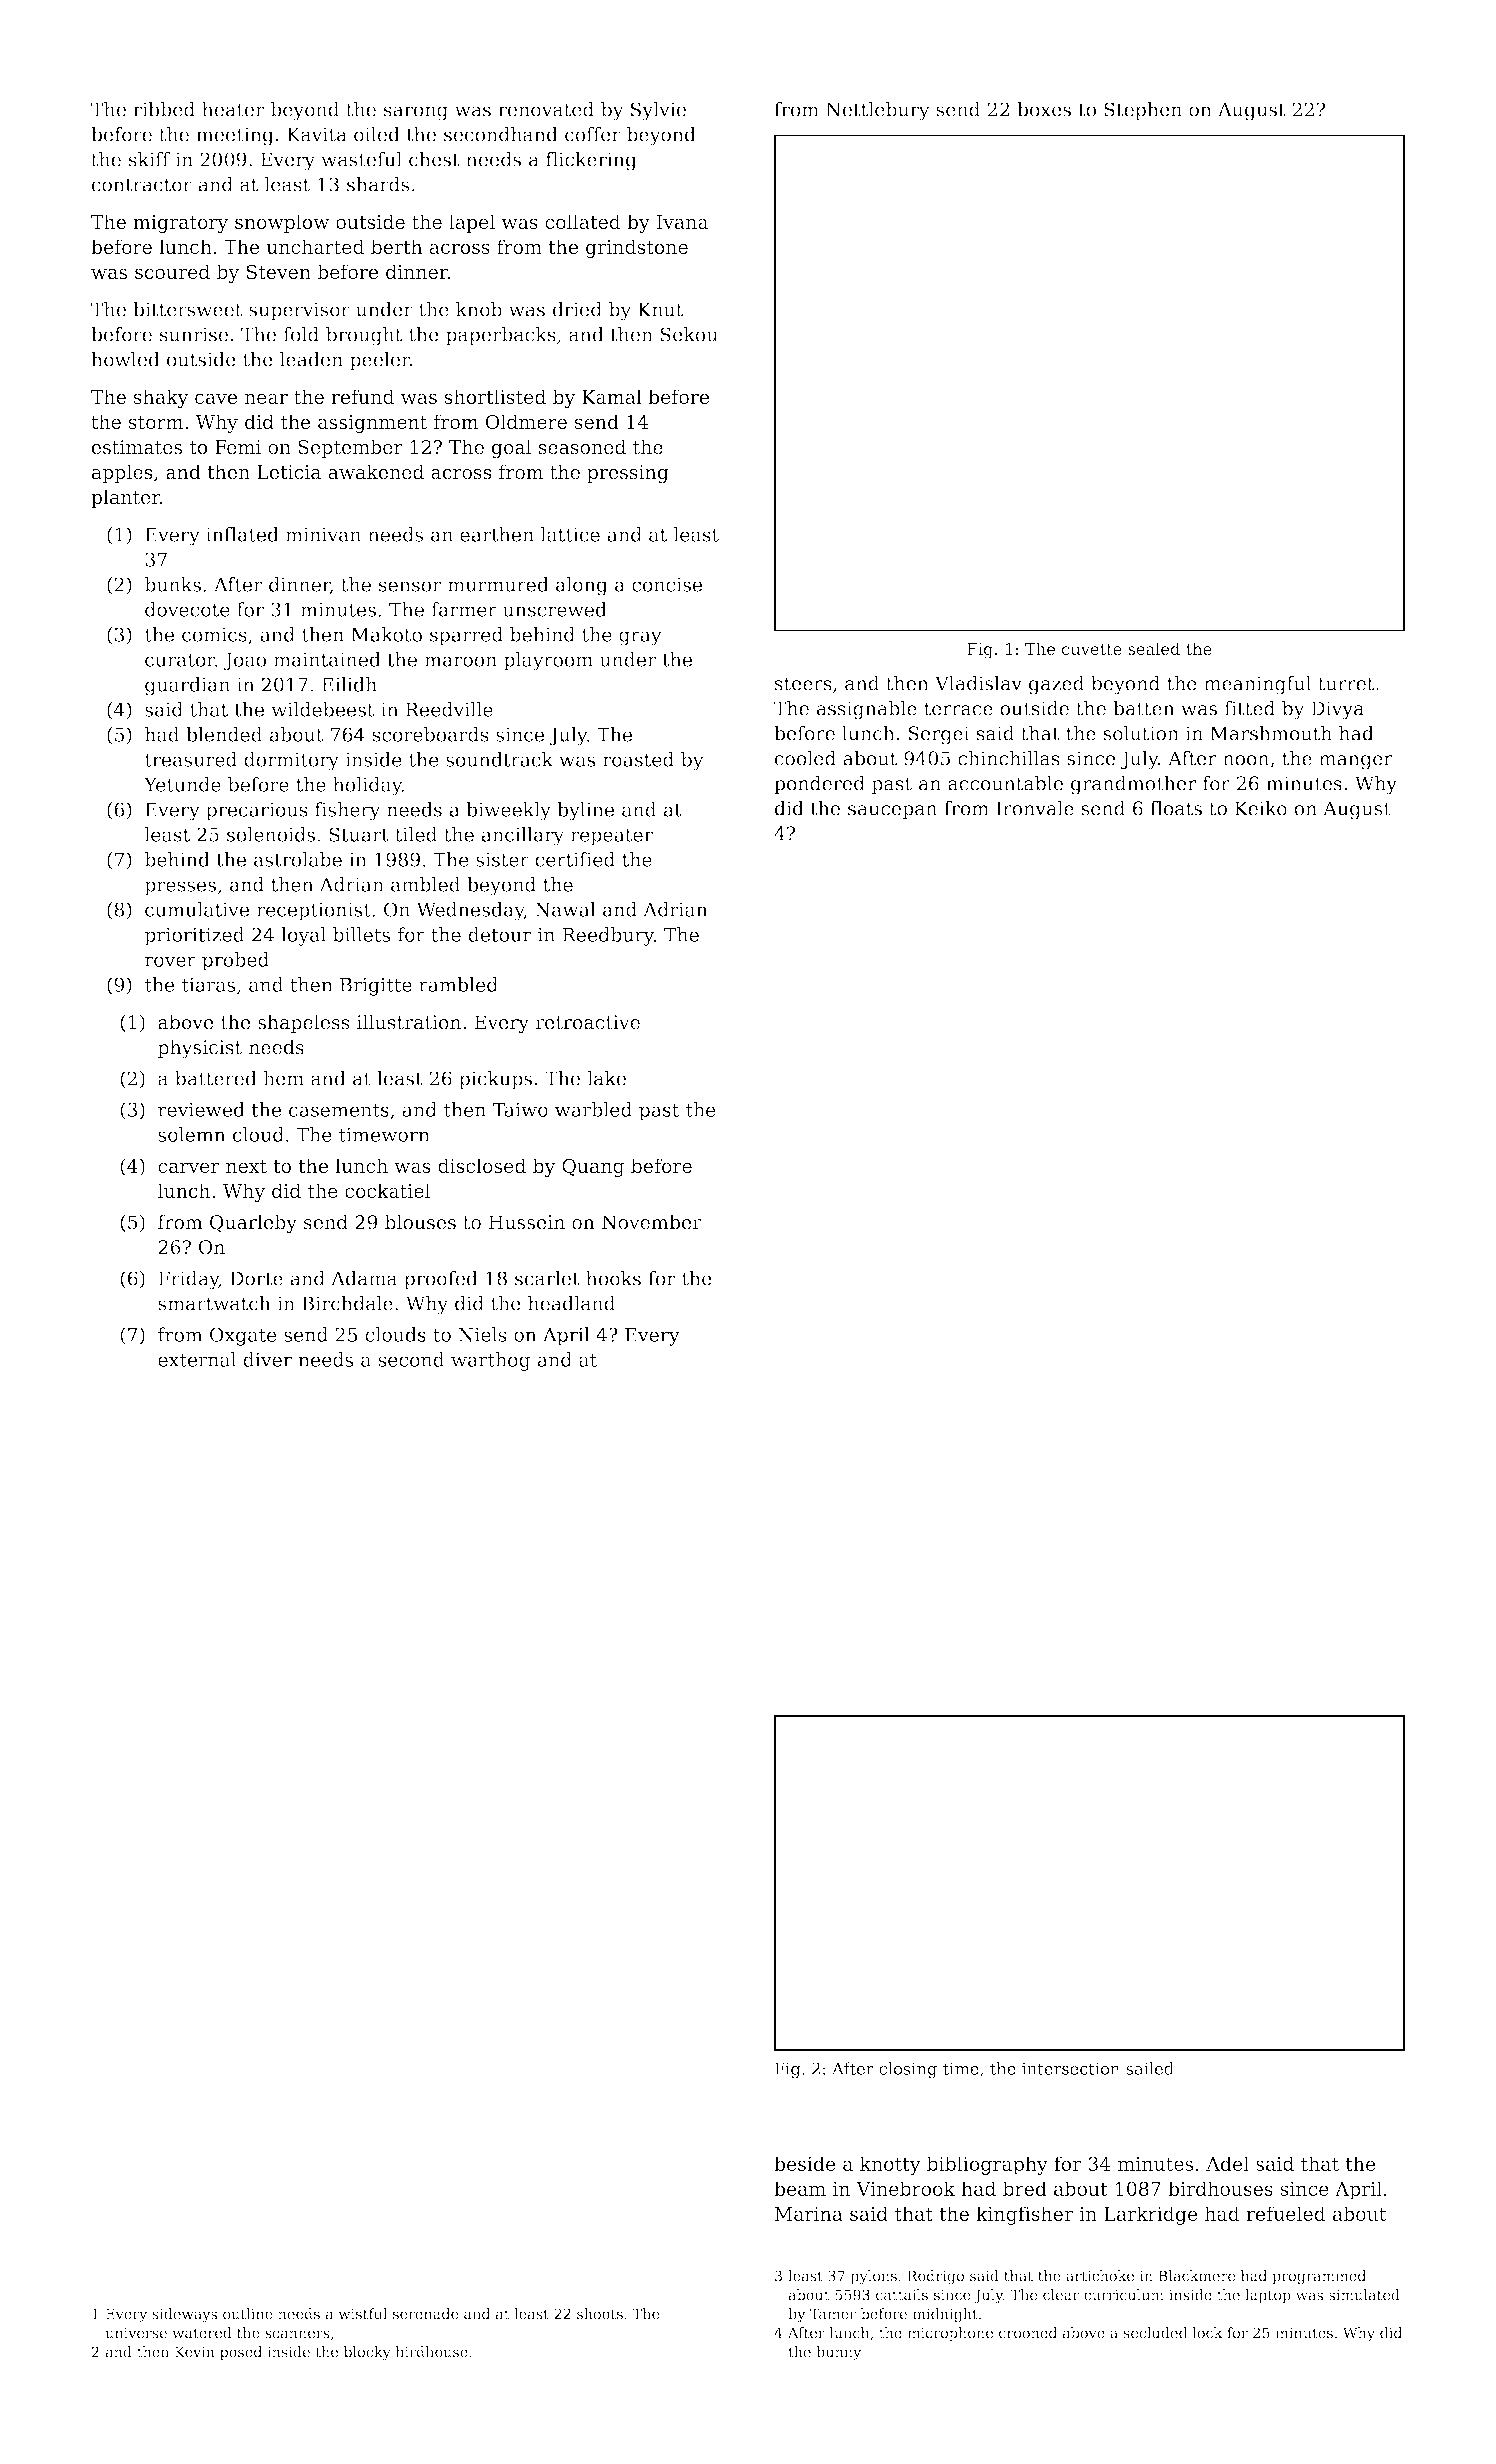  What do you see at coordinates (241, 2353) in the document?
I see `posed` at bounding box center [241, 2353].
